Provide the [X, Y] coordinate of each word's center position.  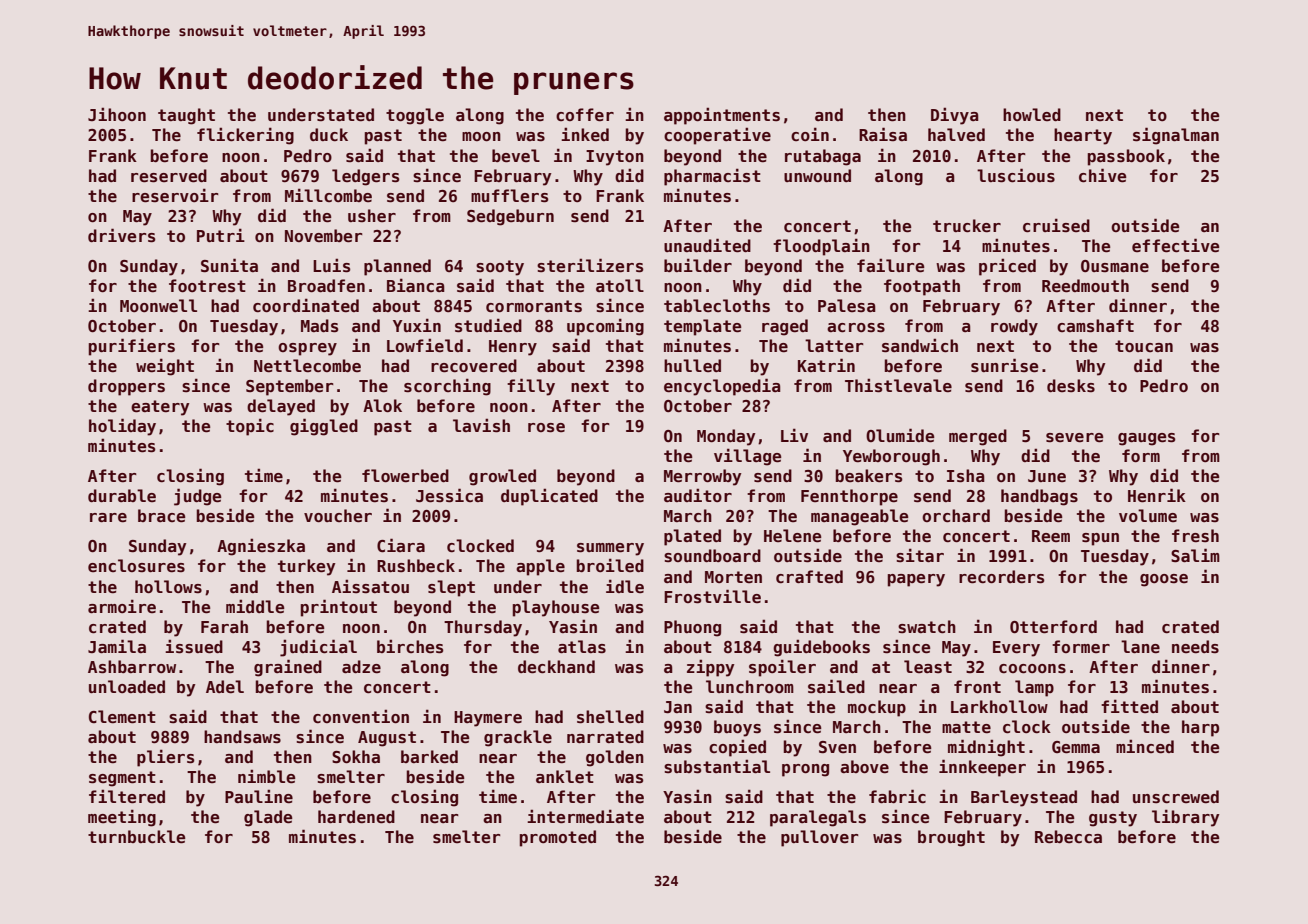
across [856, 328]
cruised [1056, 225]
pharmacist [712, 177]
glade [268, 818]
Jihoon [117, 114]
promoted [557, 838]
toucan [1144, 346]
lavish [481, 425]
